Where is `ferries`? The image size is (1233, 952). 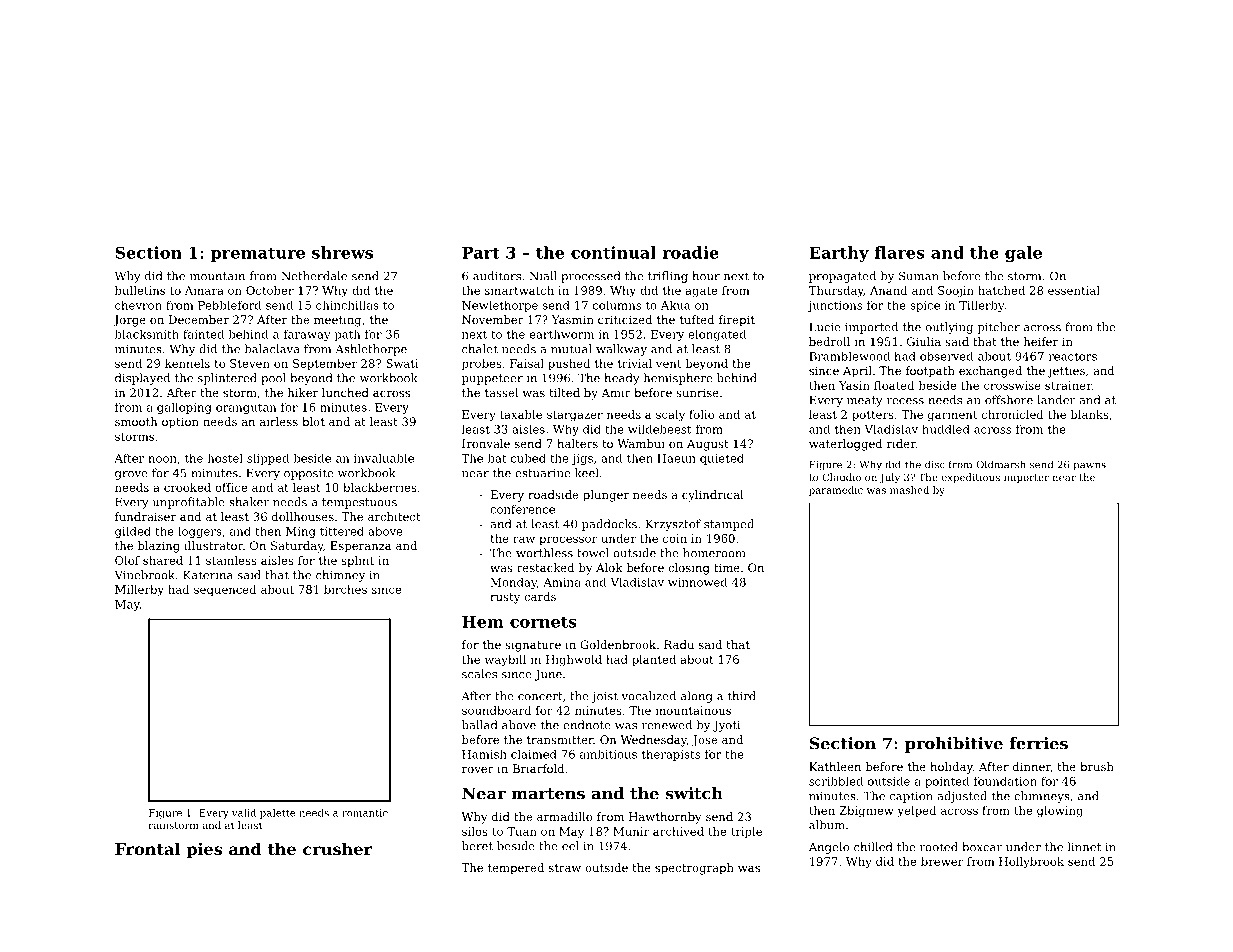
ferries is located at coordinates (1038, 743).
